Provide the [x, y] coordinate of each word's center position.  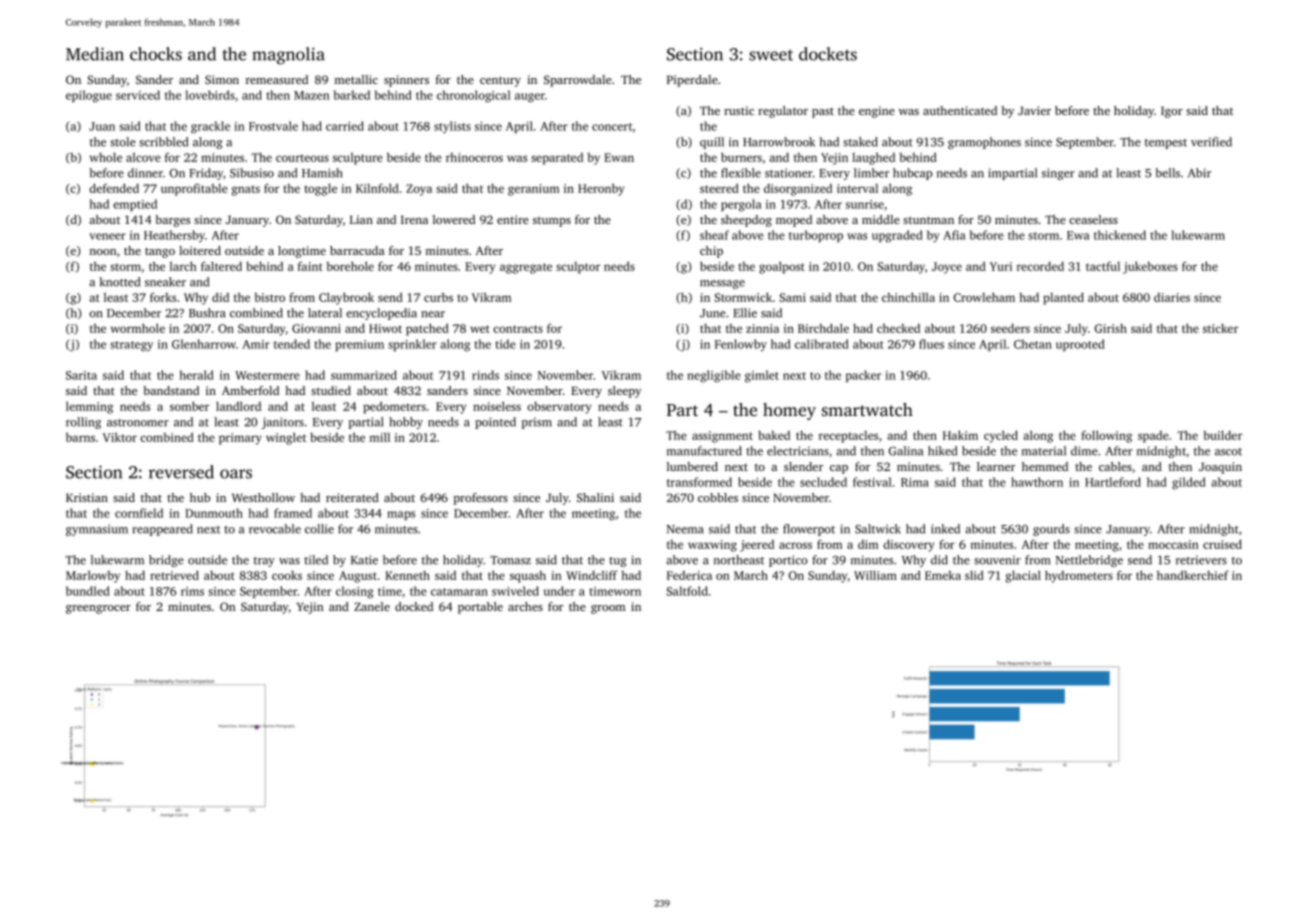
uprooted [1080, 345]
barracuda [357, 250]
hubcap [912, 174]
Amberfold [250, 390]
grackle [210, 127]
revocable [275, 529]
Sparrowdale [578, 81]
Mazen [312, 95]
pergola [741, 205]
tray [264, 562]
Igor [1172, 112]
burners [741, 157]
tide [505, 344]
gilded [1189, 483]
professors [481, 499]
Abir [1199, 173]
